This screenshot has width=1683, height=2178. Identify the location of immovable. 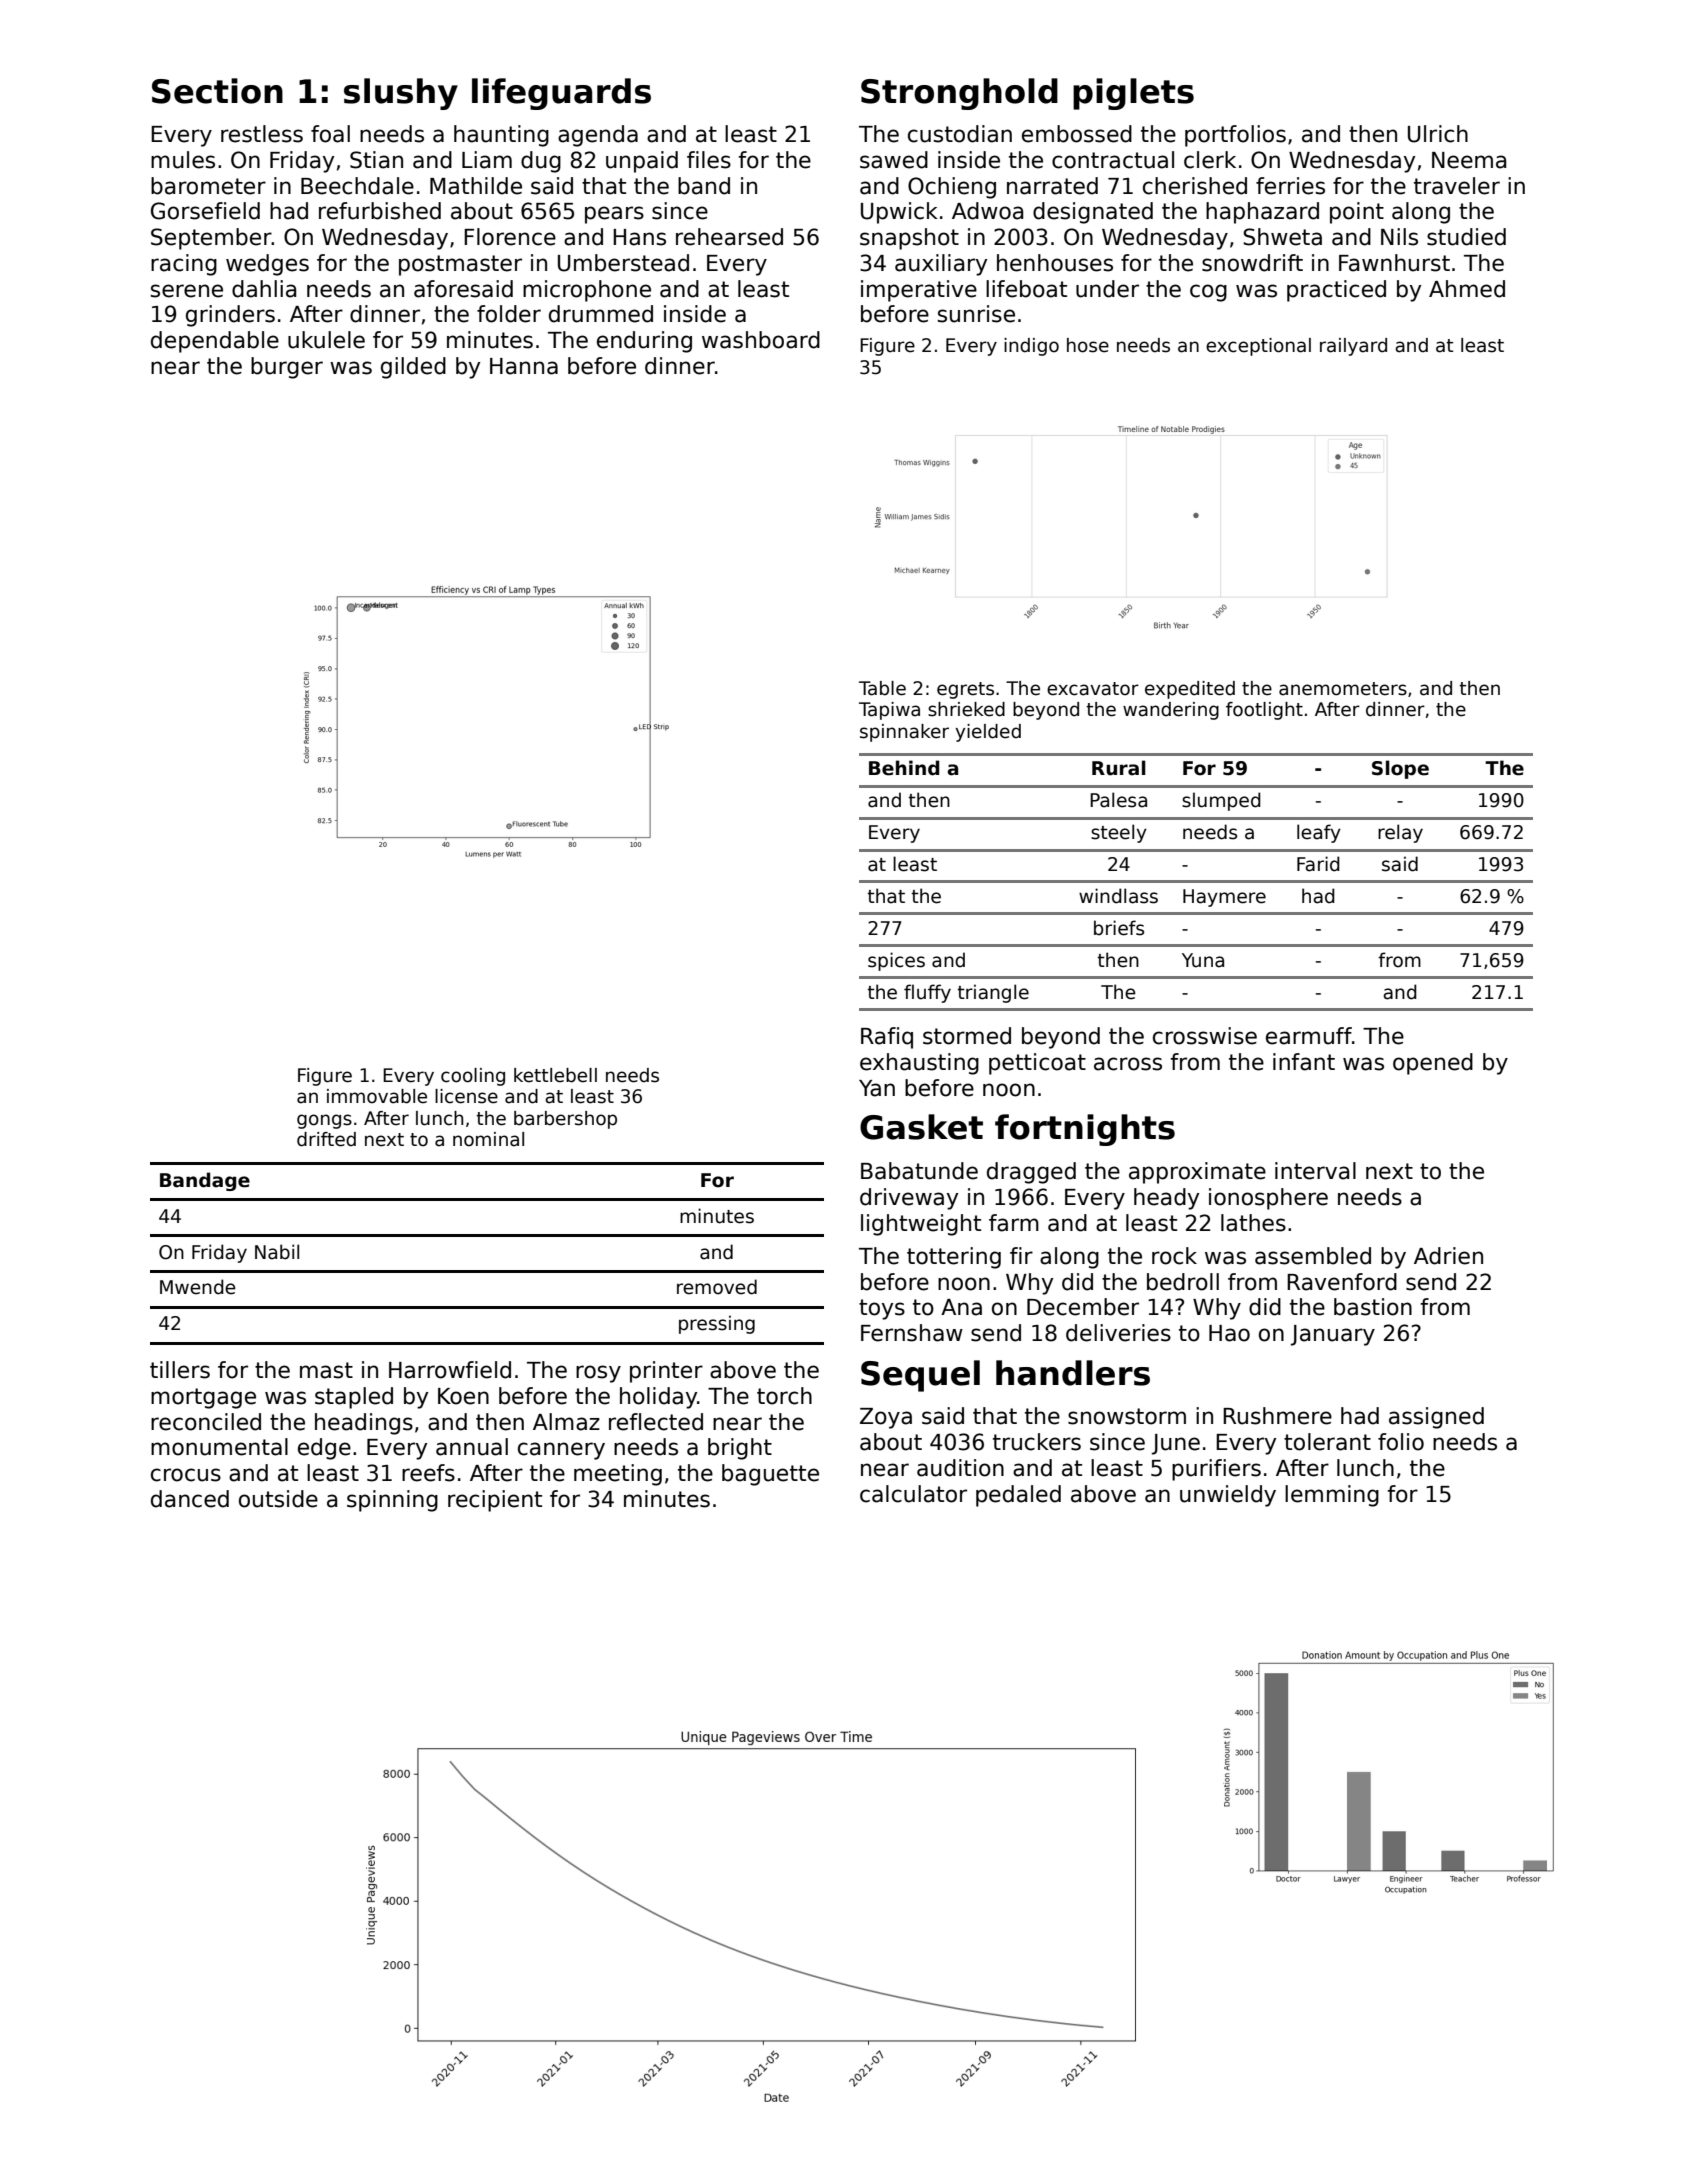
(377, 1096).
